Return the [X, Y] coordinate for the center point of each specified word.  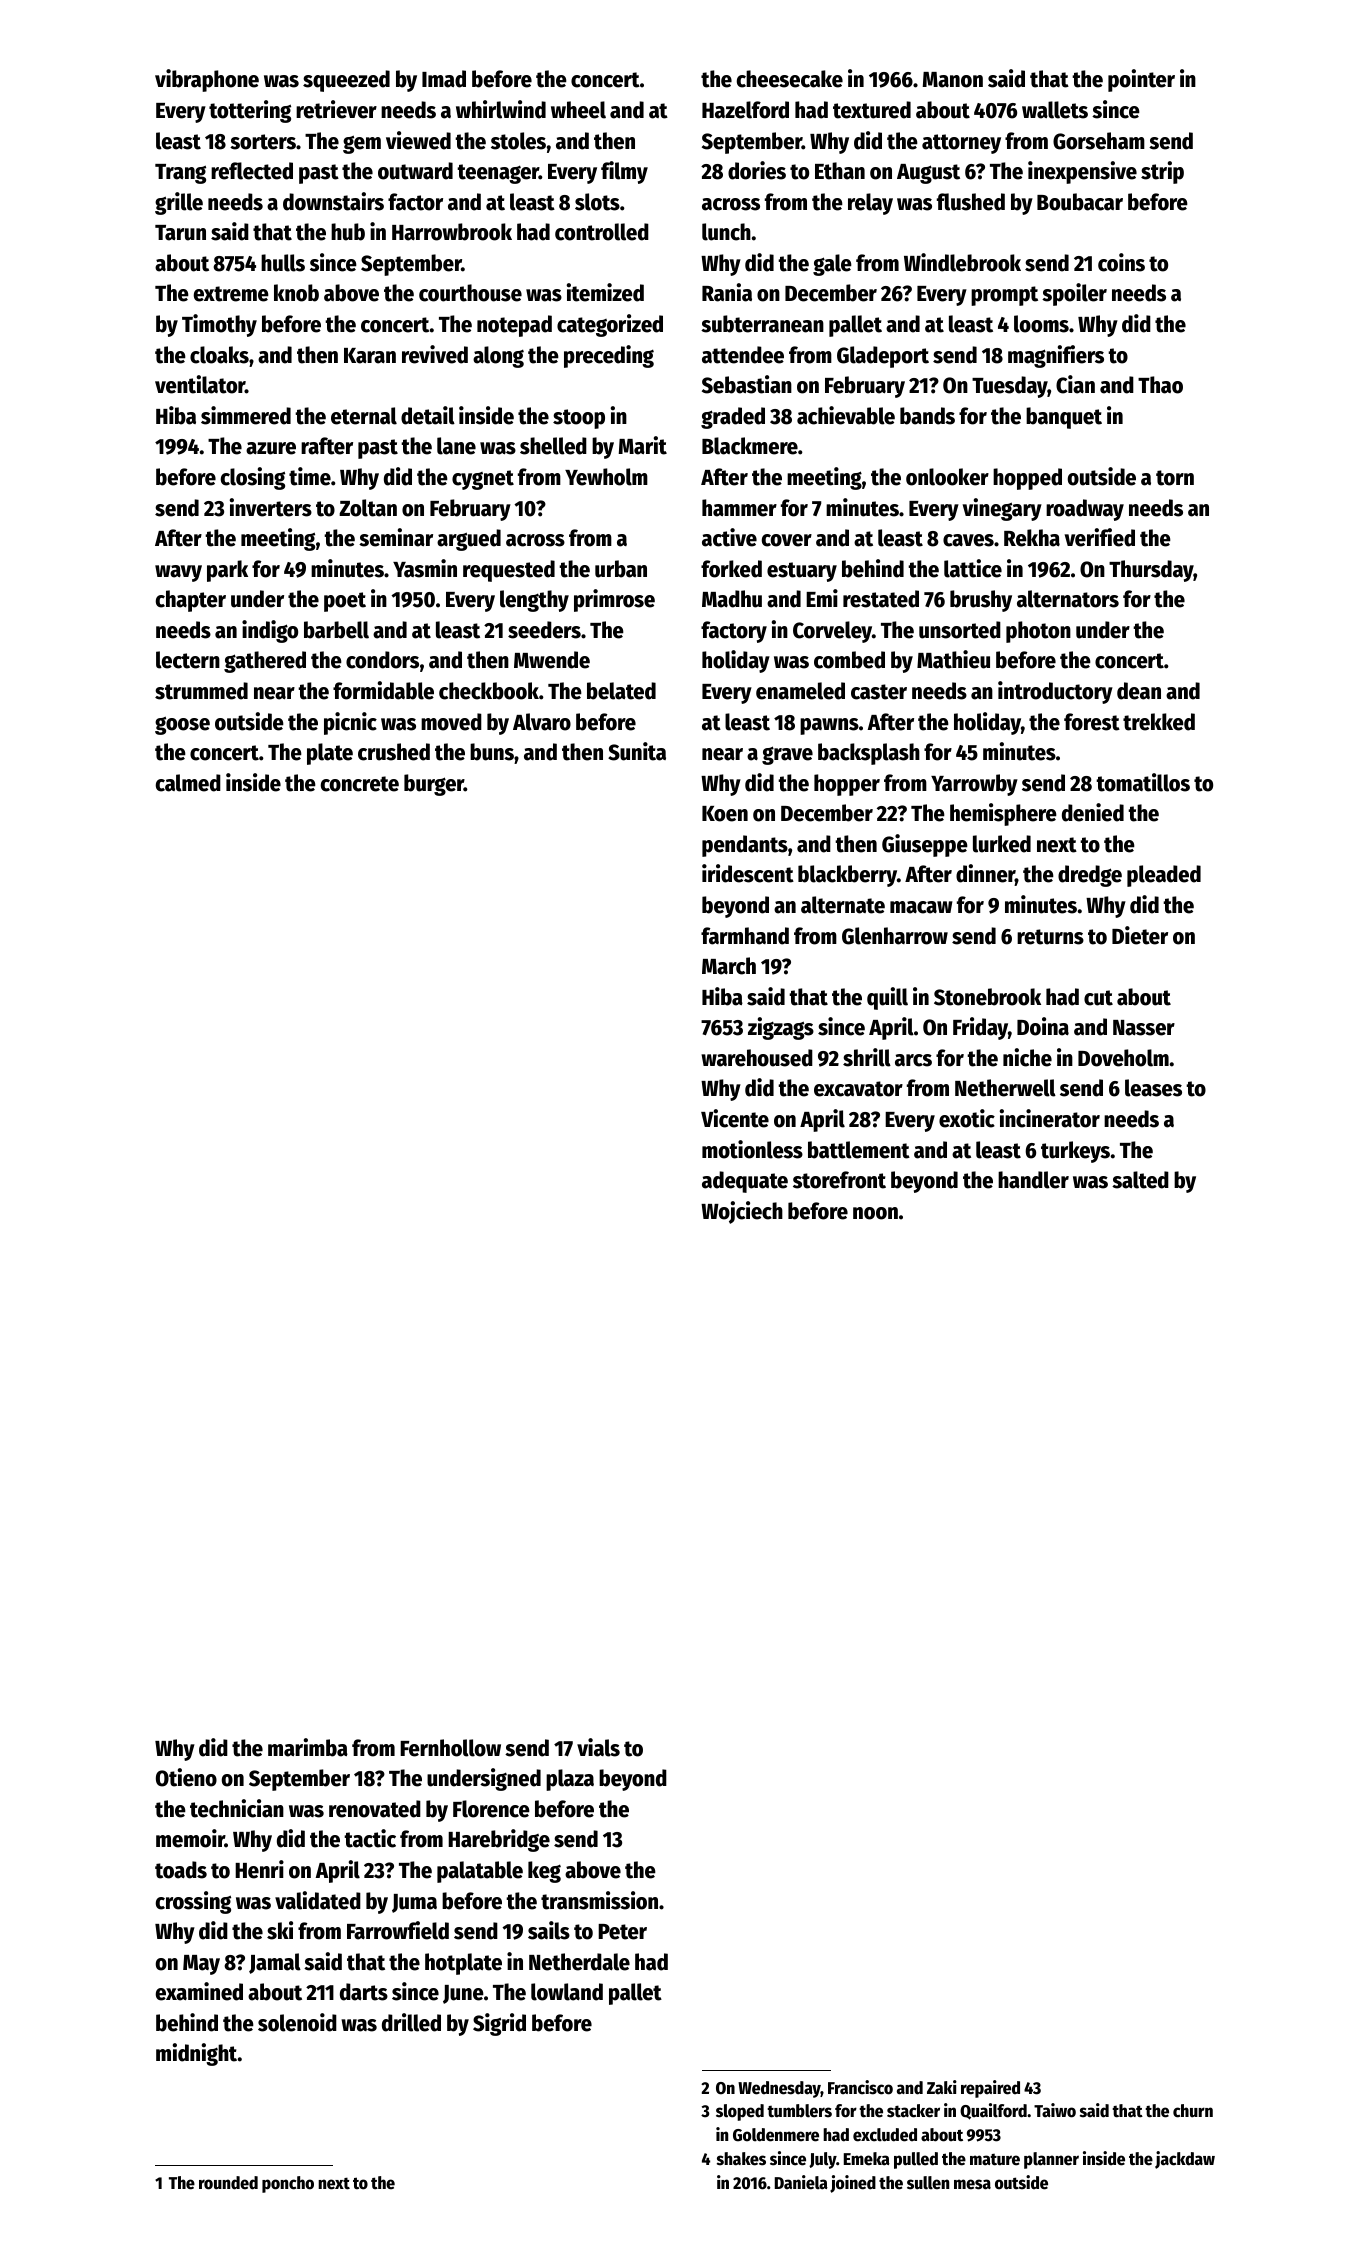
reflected [252, 171]
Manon [952, 80]
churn [1193, 2111]
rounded [228, 2183]
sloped [740, 2112]
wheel [578, 110]
